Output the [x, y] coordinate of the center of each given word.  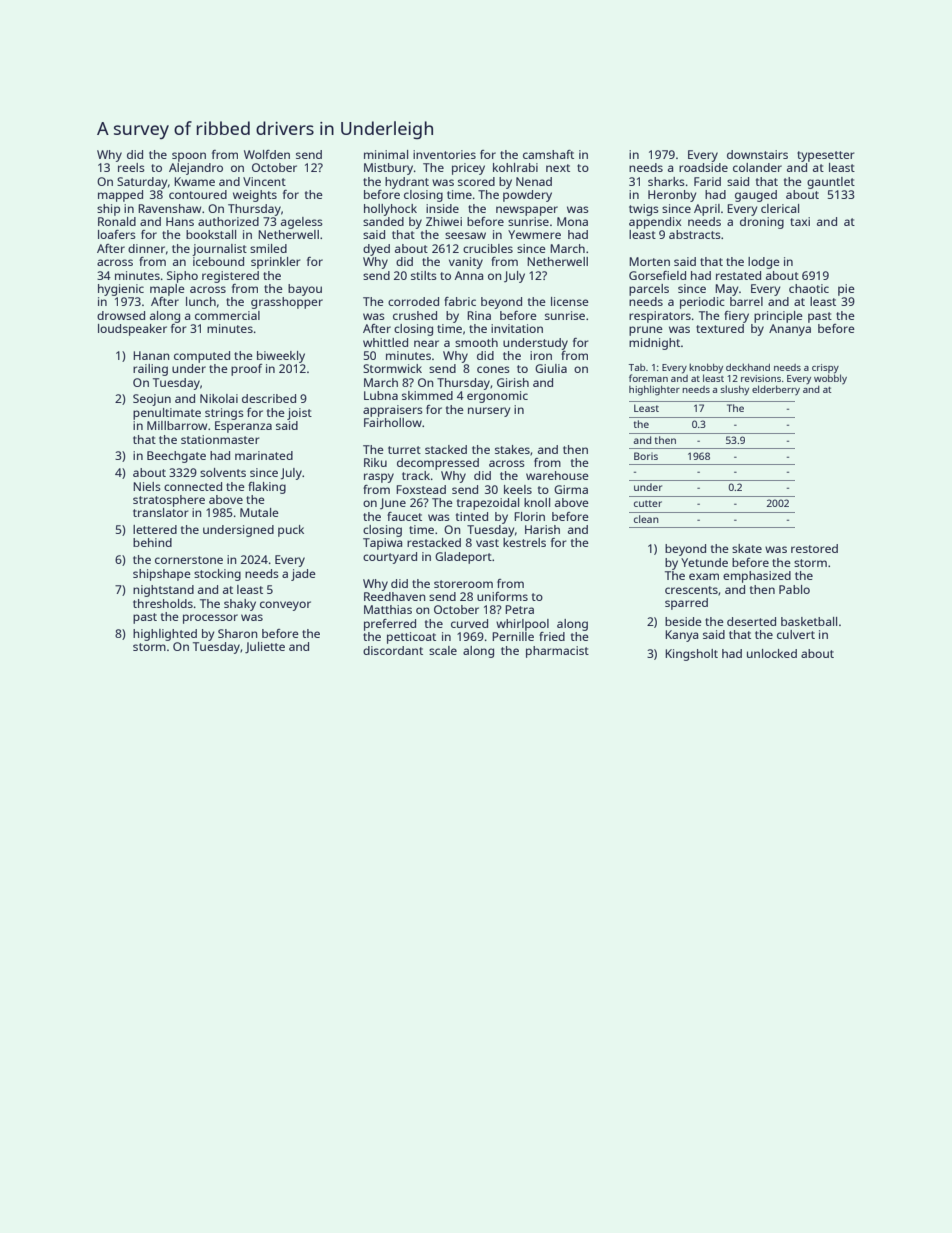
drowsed [121, 315]
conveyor [285, 606]
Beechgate [176, 457]
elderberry [776, 390]
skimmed [427, 395]
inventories [444, 154]
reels [131, 167]
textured [720, 328]
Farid [707, 181]
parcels [649, 290]
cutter [648, 503]
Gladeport [463, 558]
